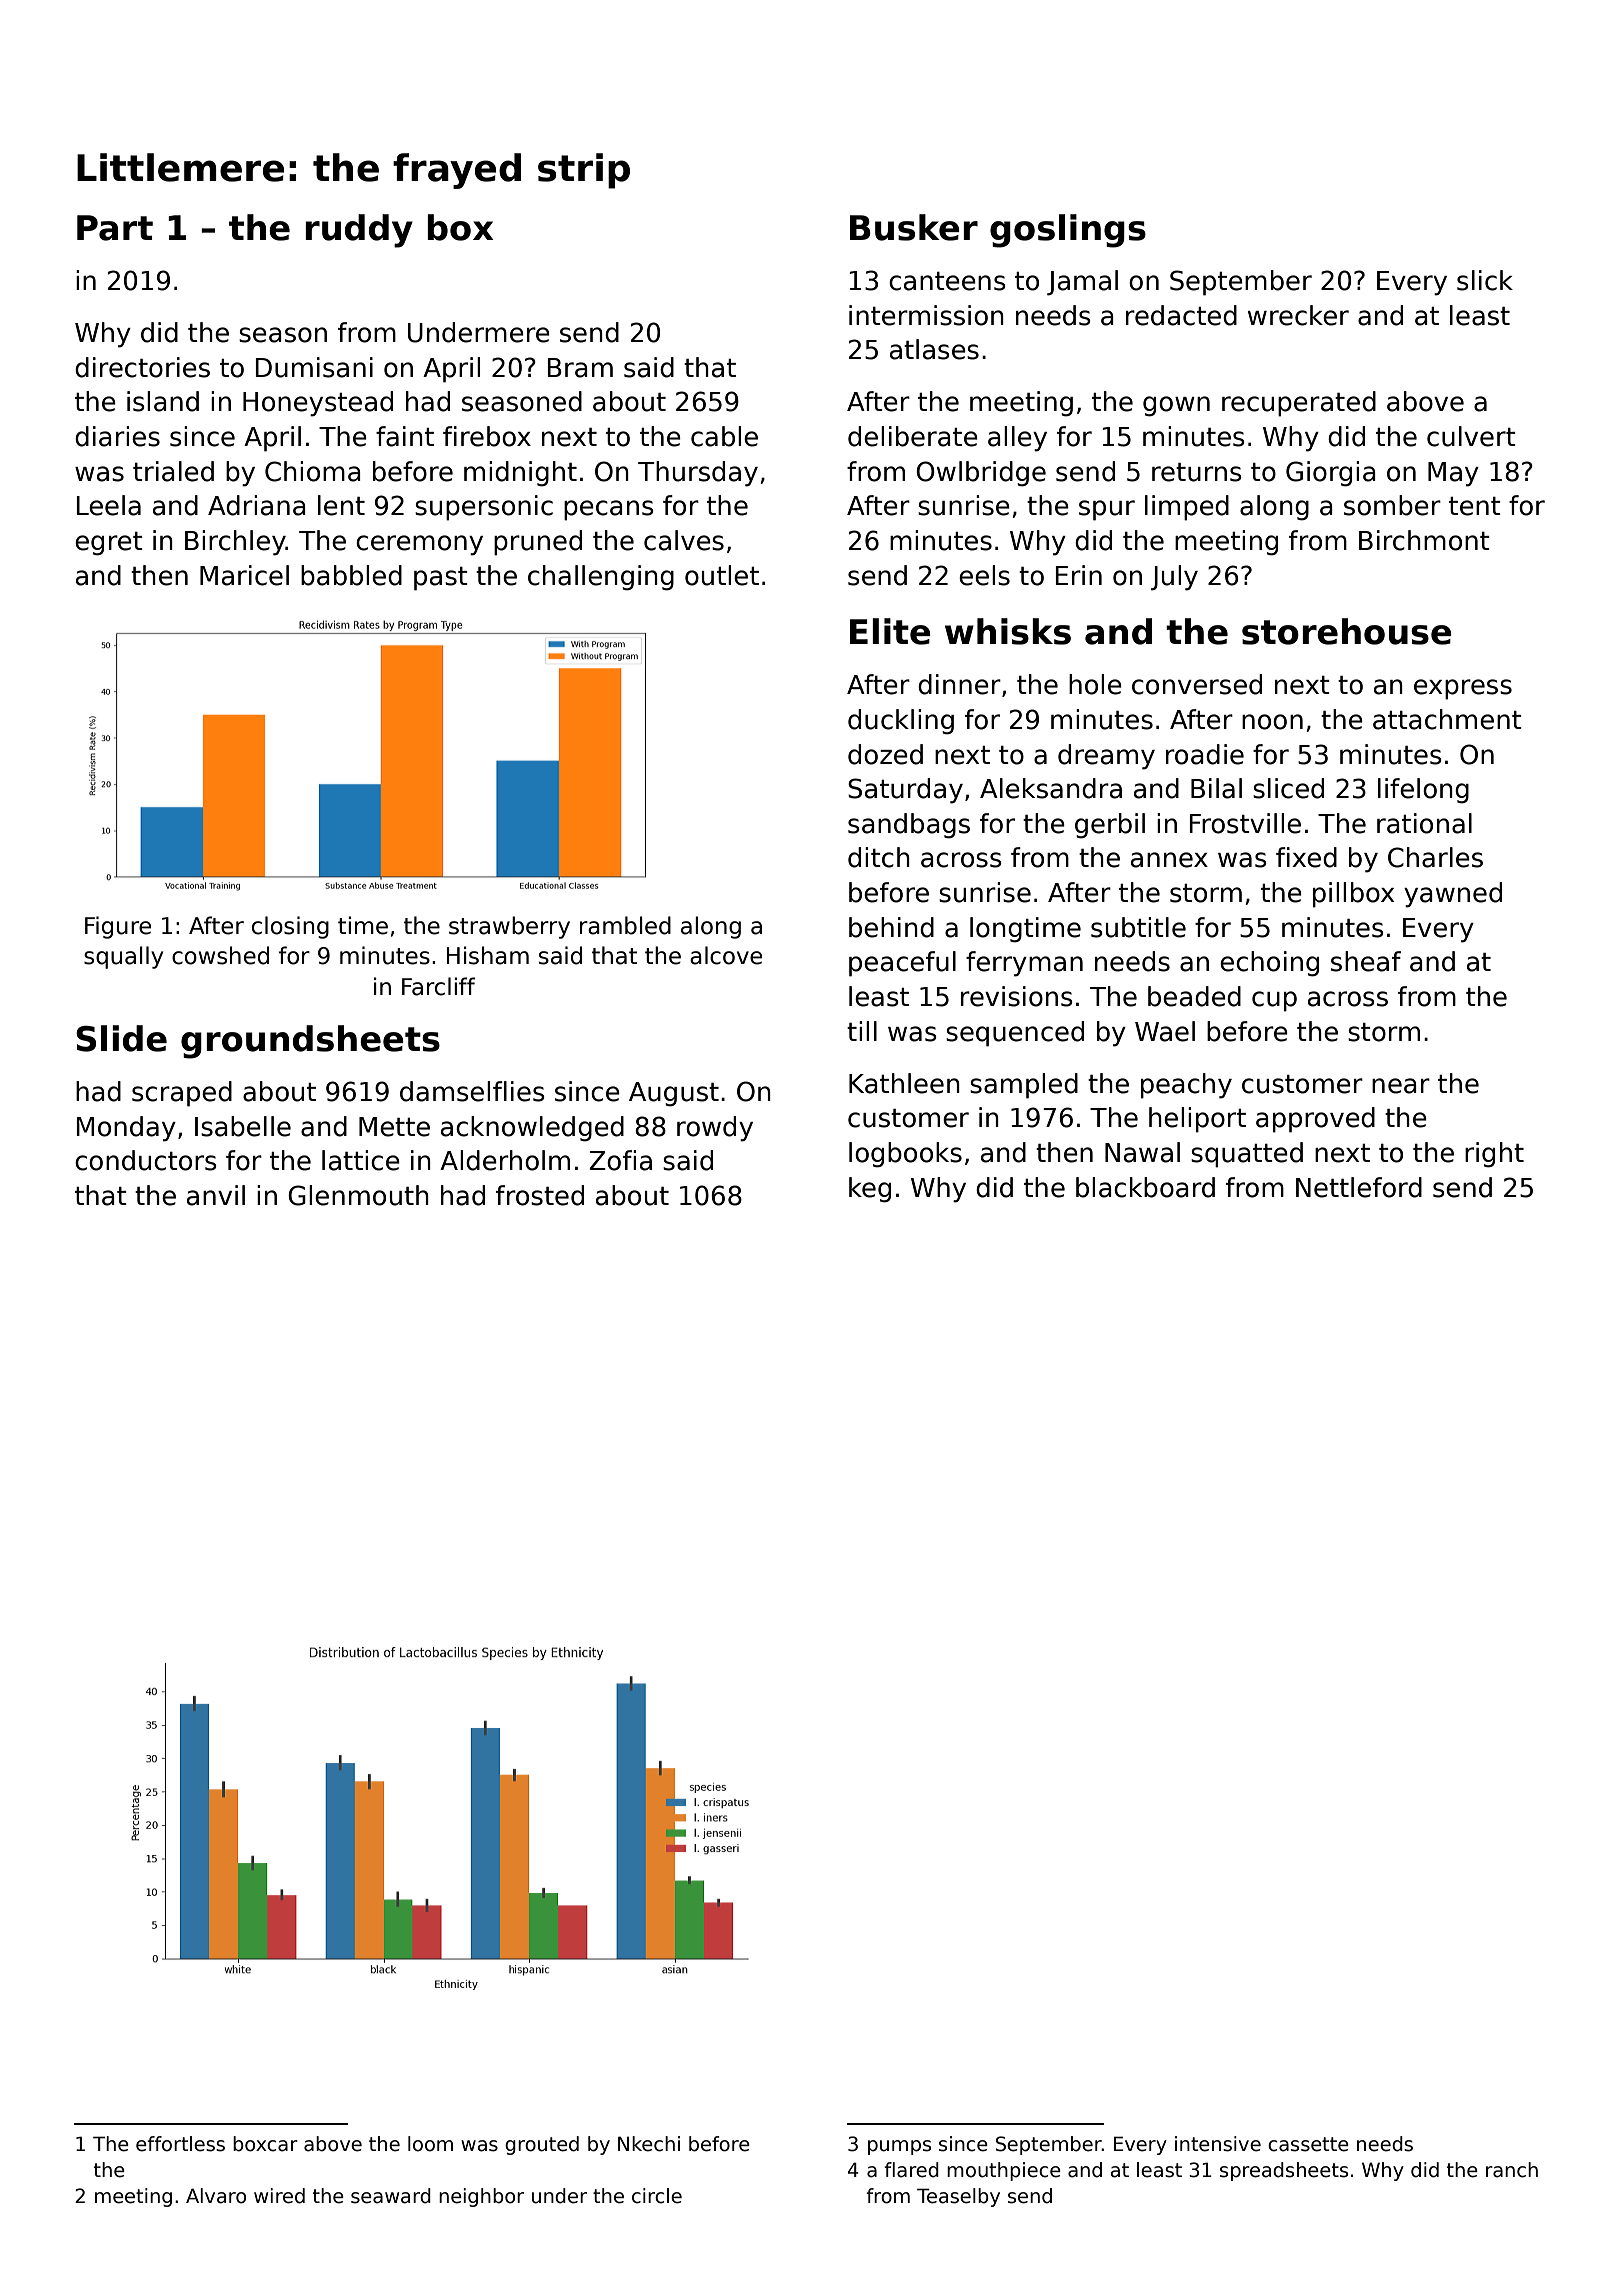 Image resolution: width=1620 pixels, height=2292 pixels. I want to click on pecans, so click(609, 510).
